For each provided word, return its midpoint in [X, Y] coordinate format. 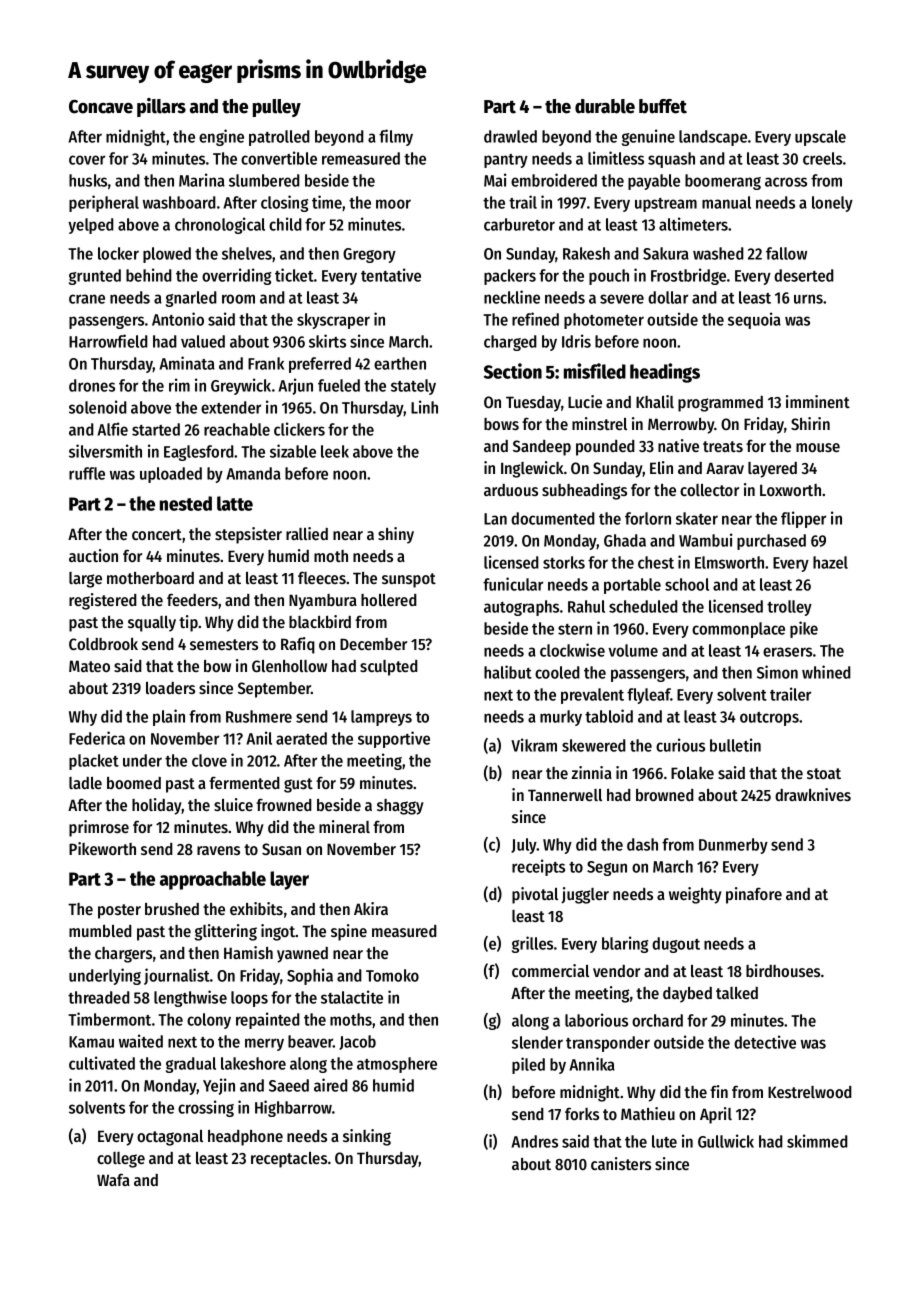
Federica [97, 738]
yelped [91, 226]
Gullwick [726, 1141]
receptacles [289, 1160]
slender [537, 1042]
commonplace [738, 630]
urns [808, 299]
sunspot [409, 580]
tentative [391, 275]
